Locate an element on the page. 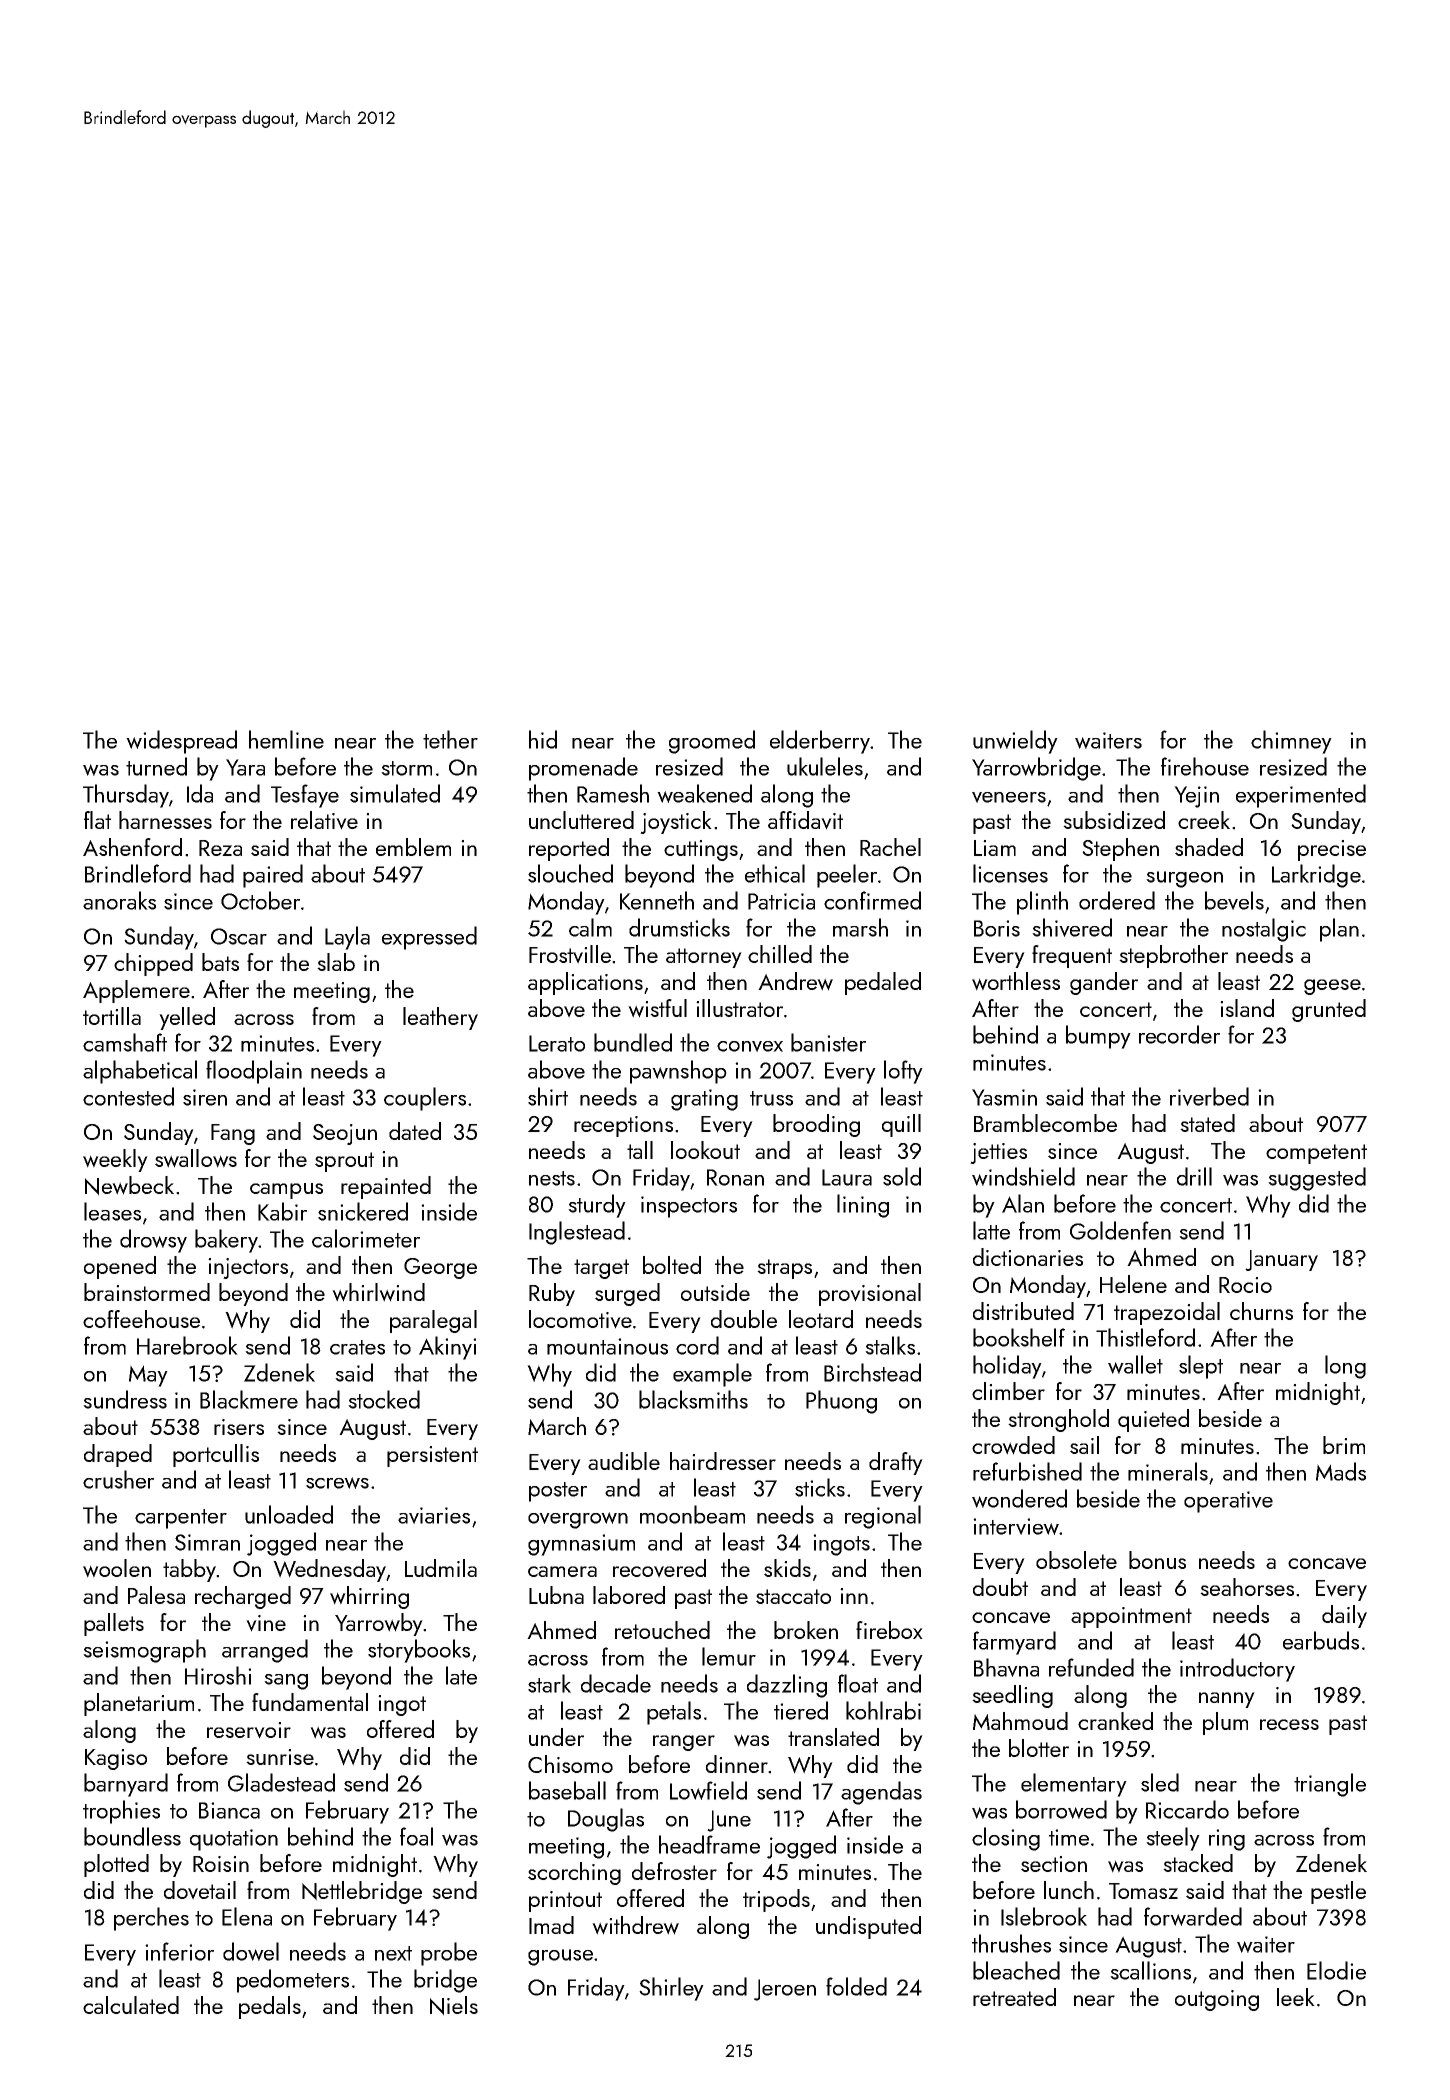 The image size is (1450, 2100). fundamental is located at coordinates (310, 1702).
